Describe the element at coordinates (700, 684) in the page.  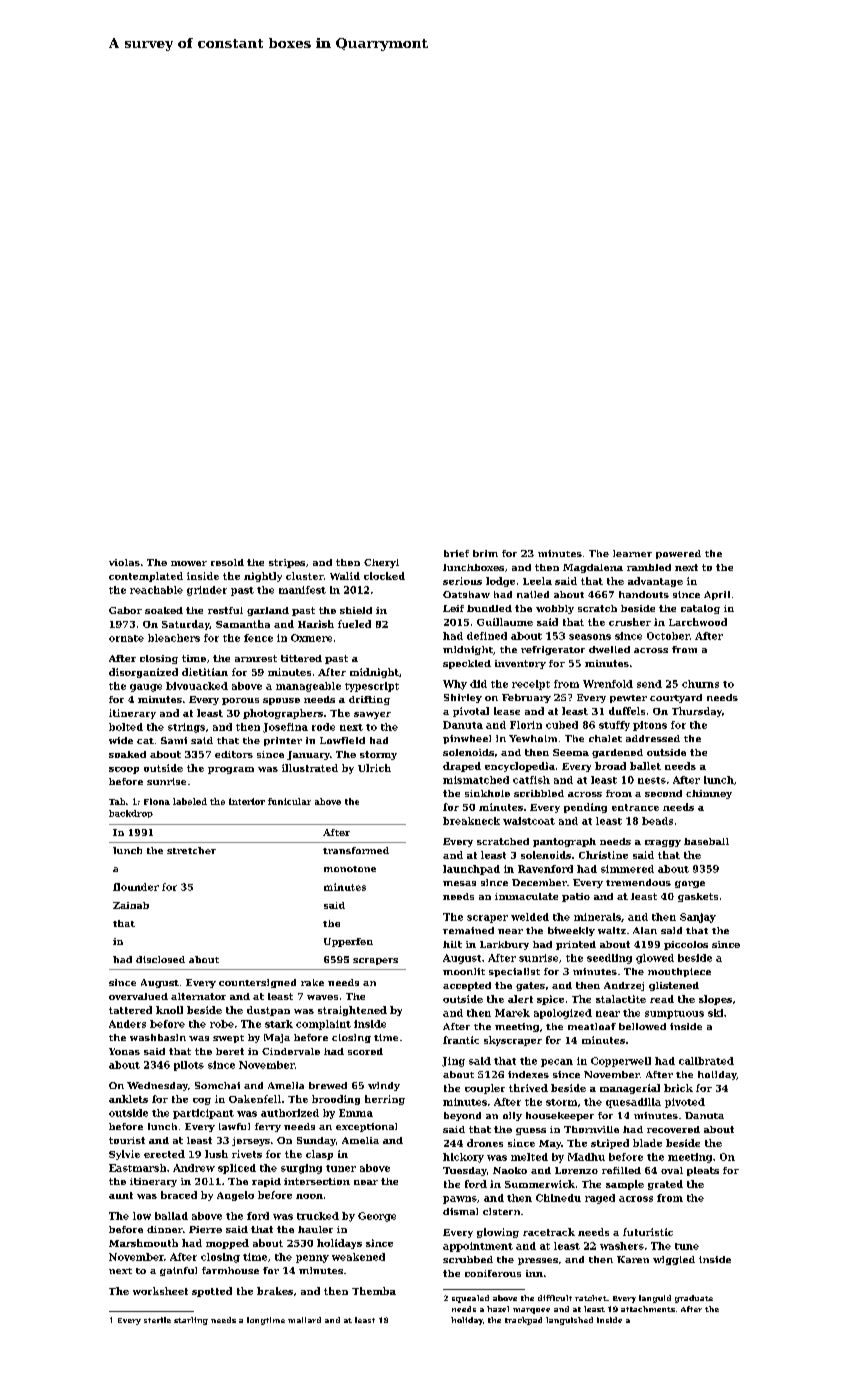
I see `churns` at that location.
